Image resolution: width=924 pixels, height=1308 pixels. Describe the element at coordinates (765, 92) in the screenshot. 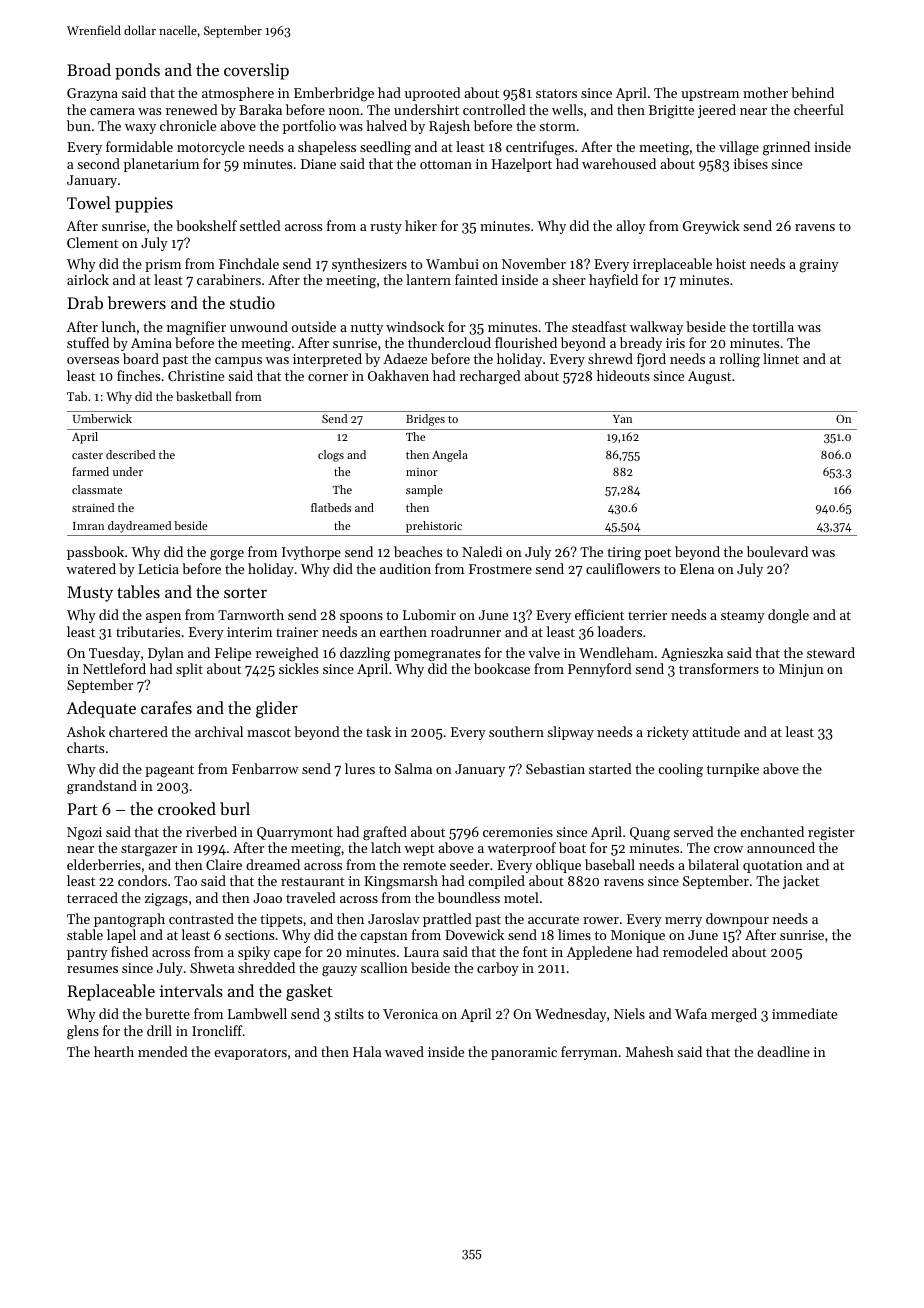

I see `mother` at that location.
